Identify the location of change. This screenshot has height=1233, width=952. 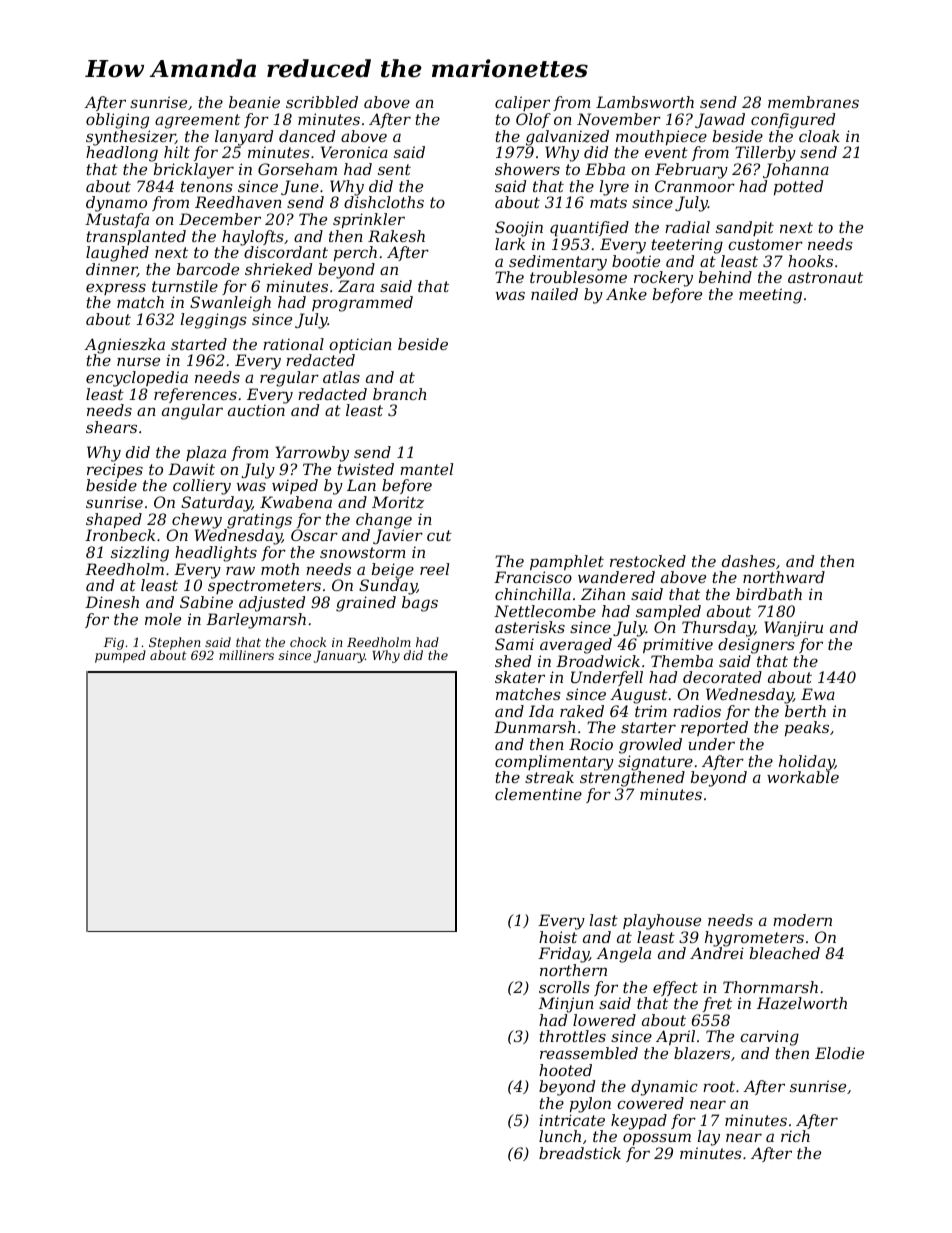
(384, 521).
